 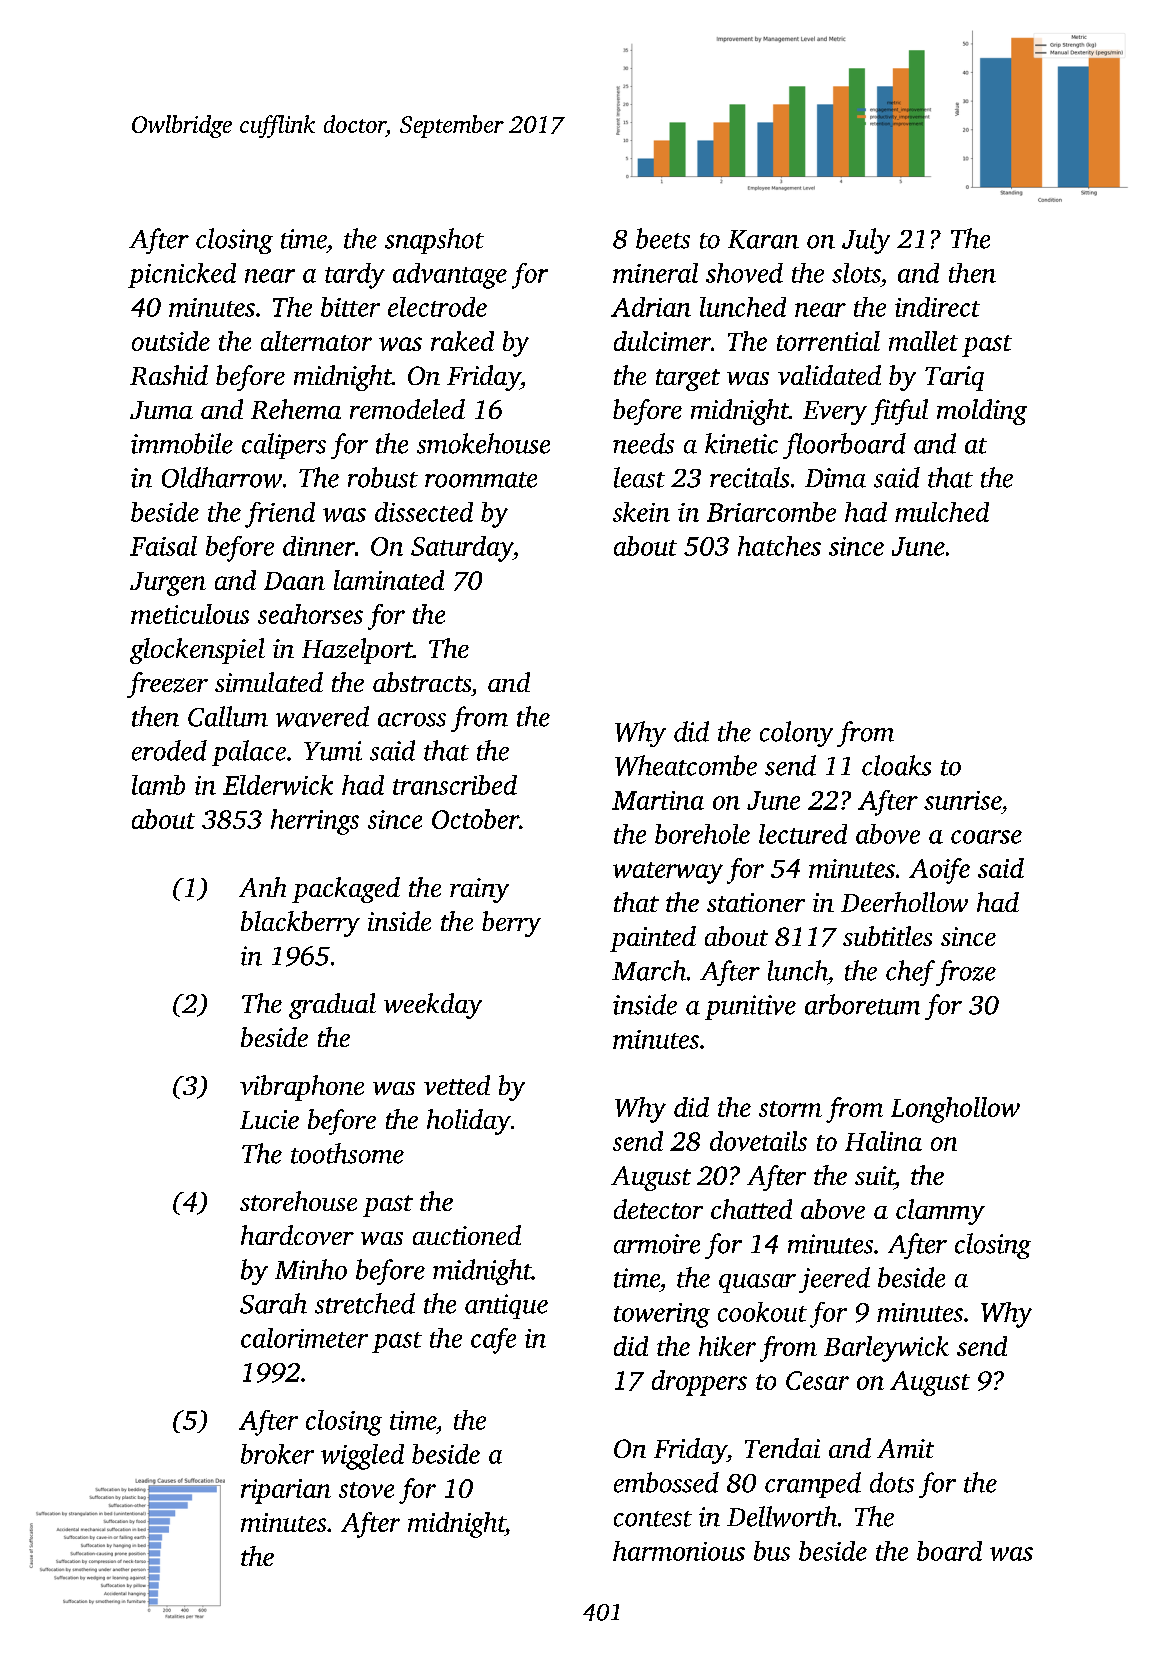 I want to click on Lucie, so click(x=269, y=1119).
